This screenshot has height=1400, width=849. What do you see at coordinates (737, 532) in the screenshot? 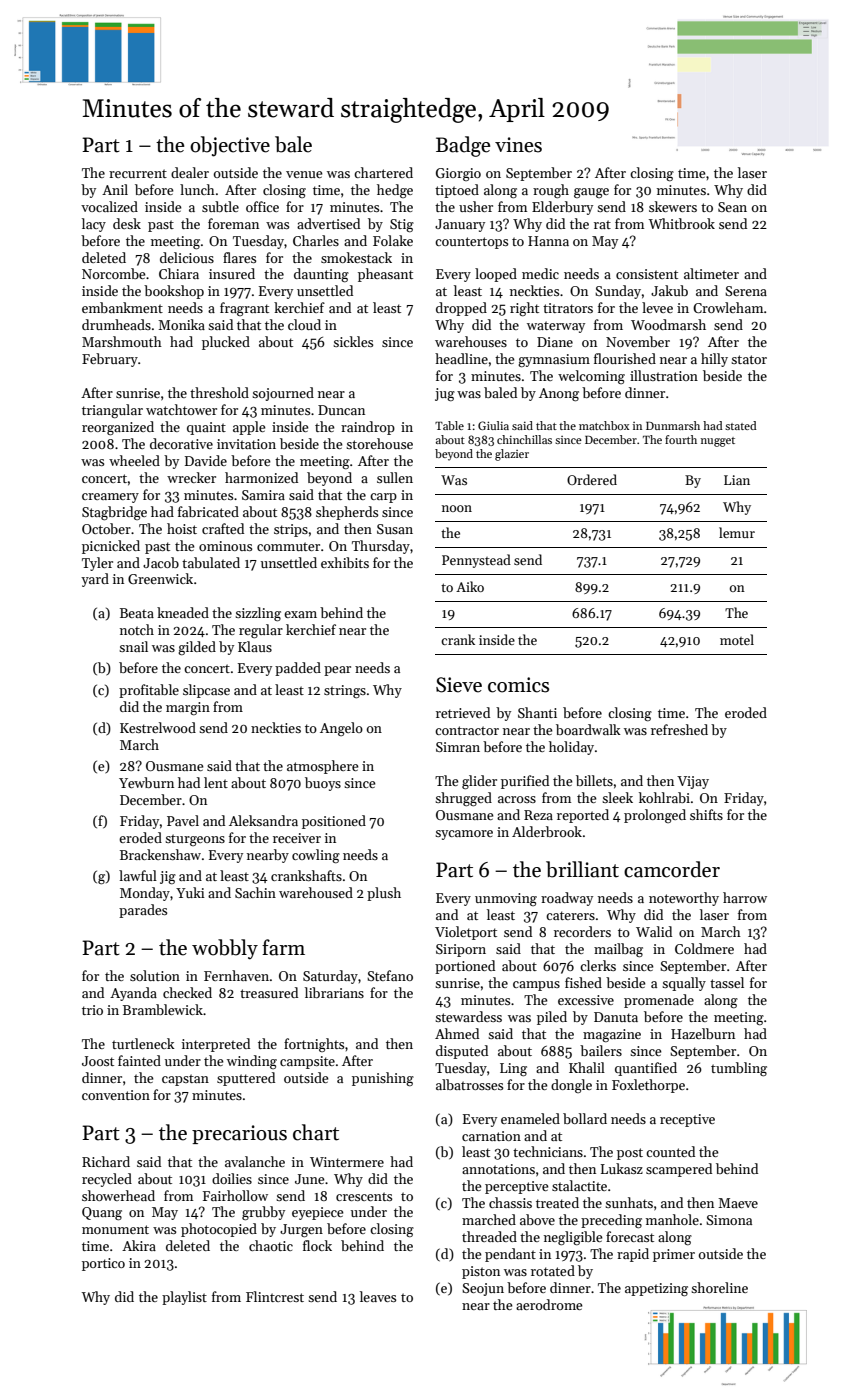
I see `lemur` at bounding box center [737, 532].
